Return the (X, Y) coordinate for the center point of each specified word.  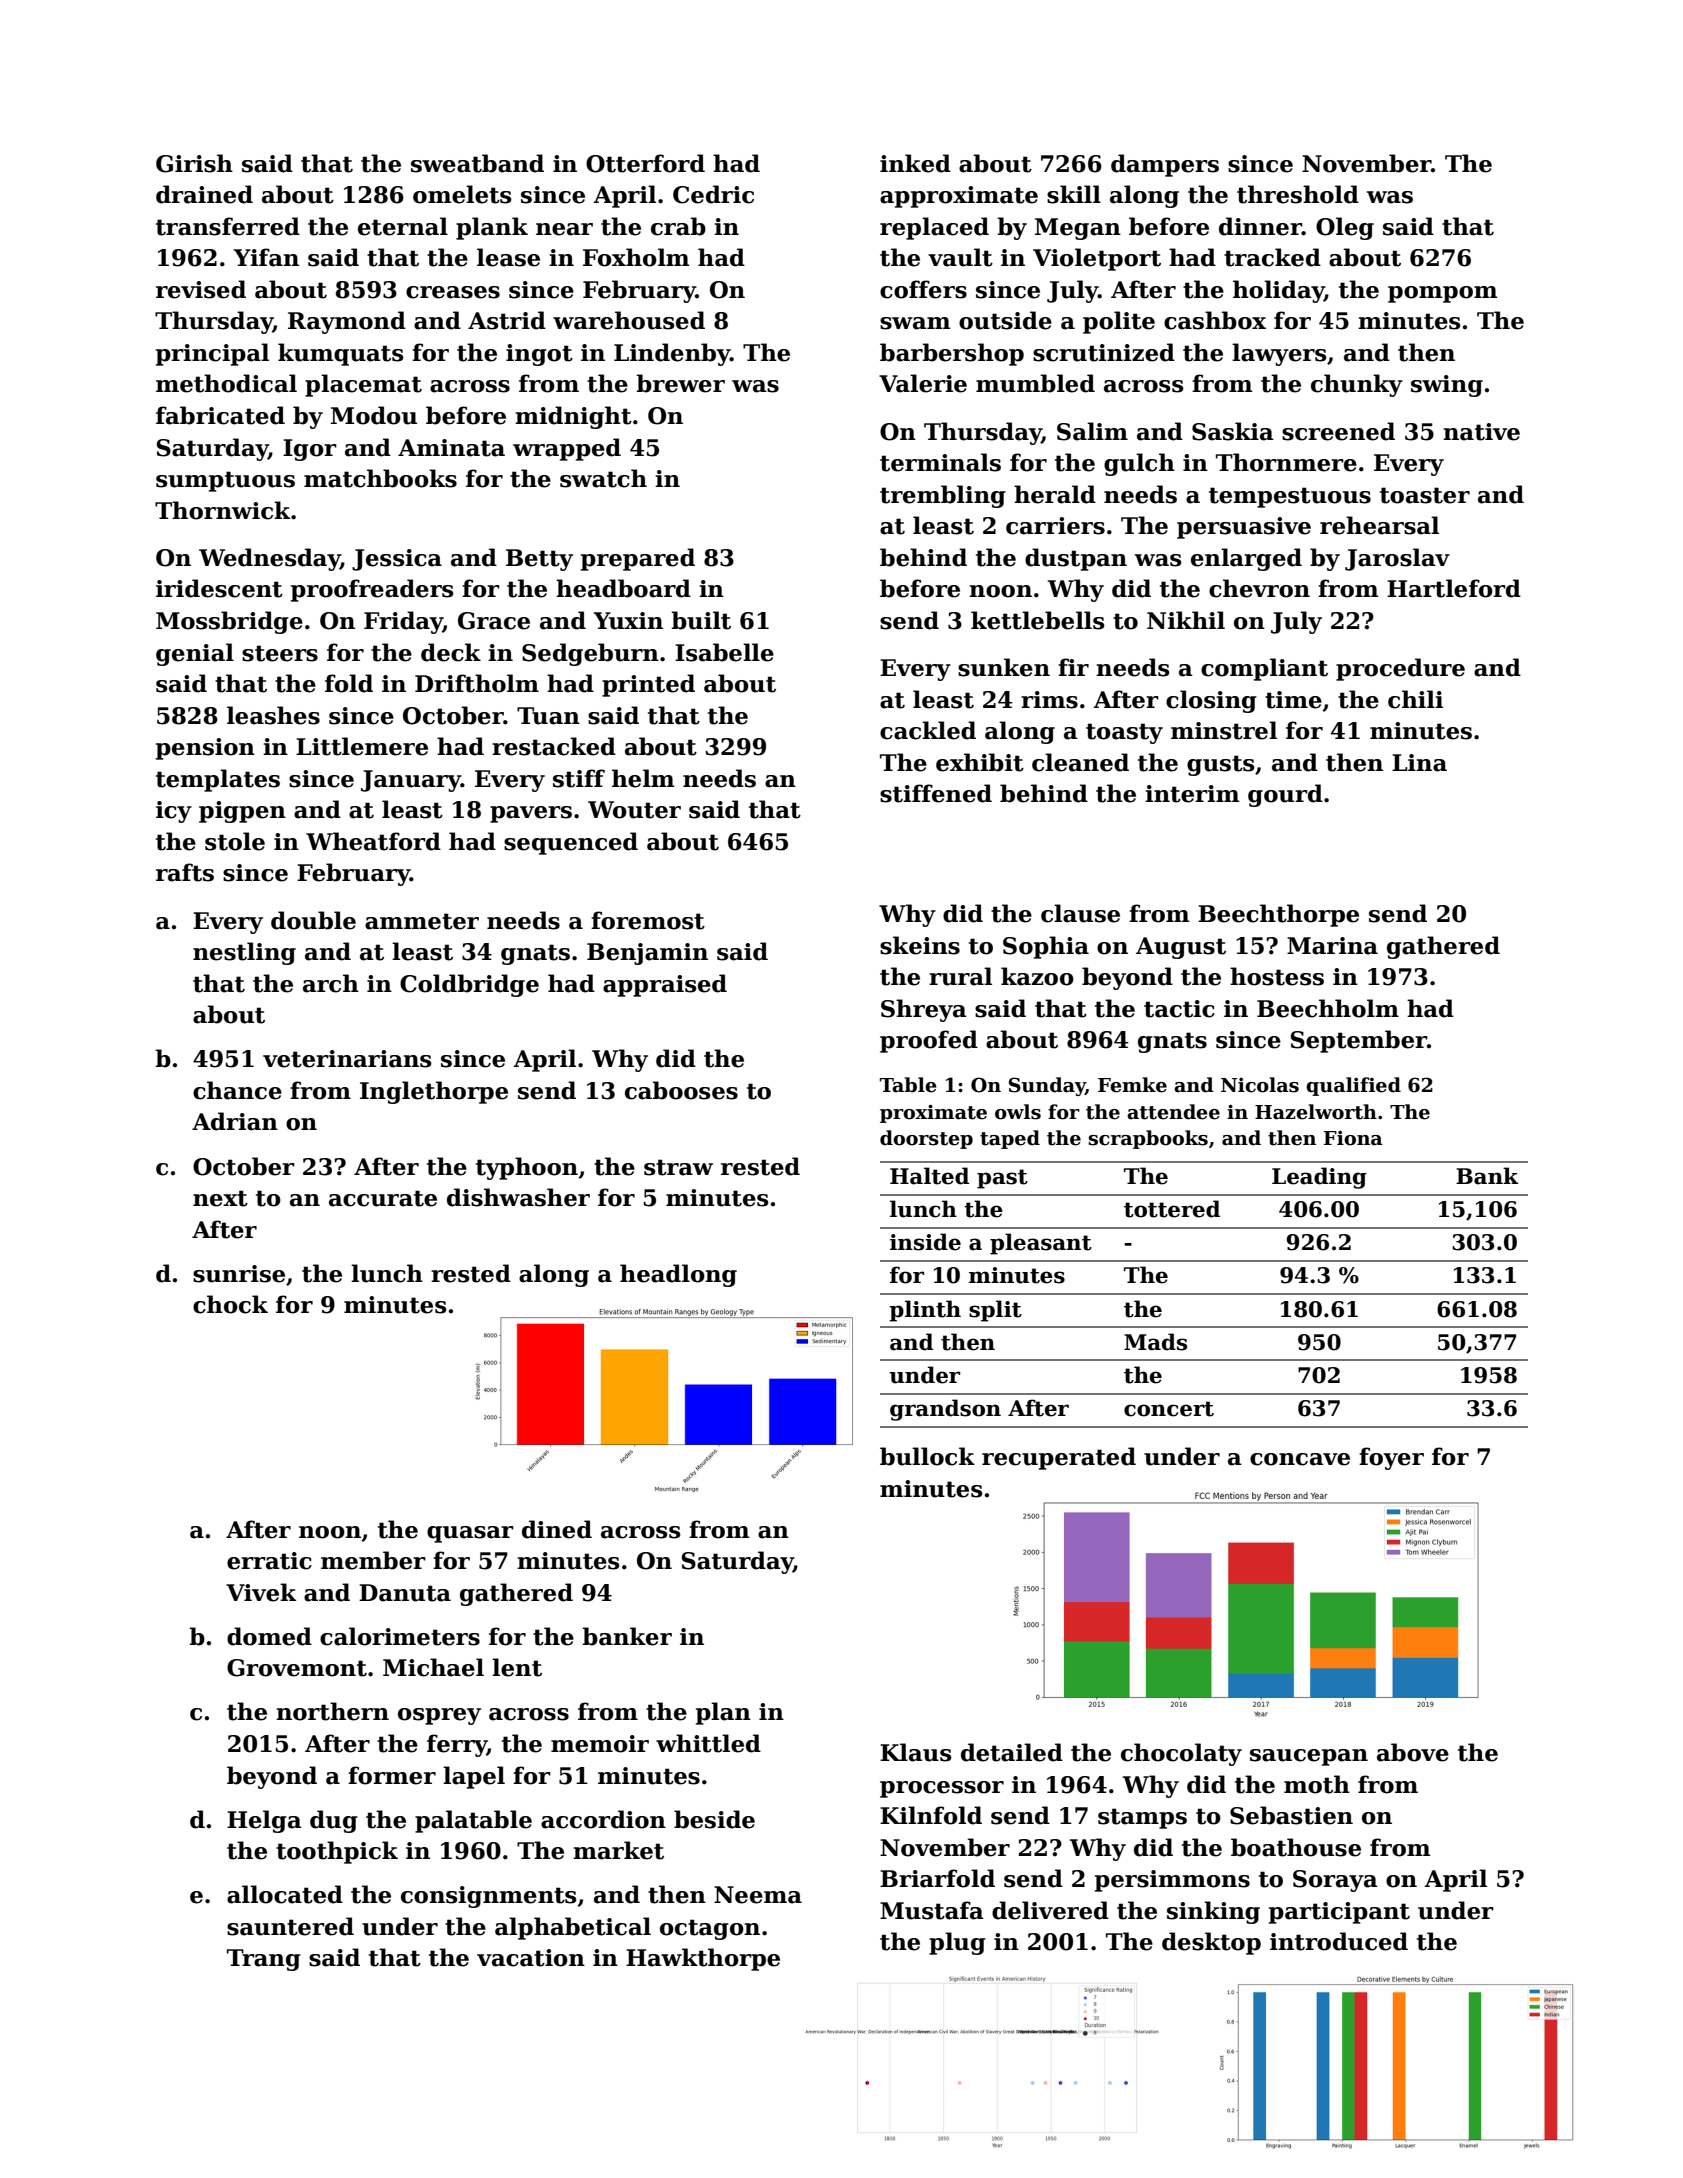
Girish (194, 163)
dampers (1165, 165)
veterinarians (347, 1059)
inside (925, 1242)
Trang (264, 1960)
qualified (1353, 1086)
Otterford (645, 163)
